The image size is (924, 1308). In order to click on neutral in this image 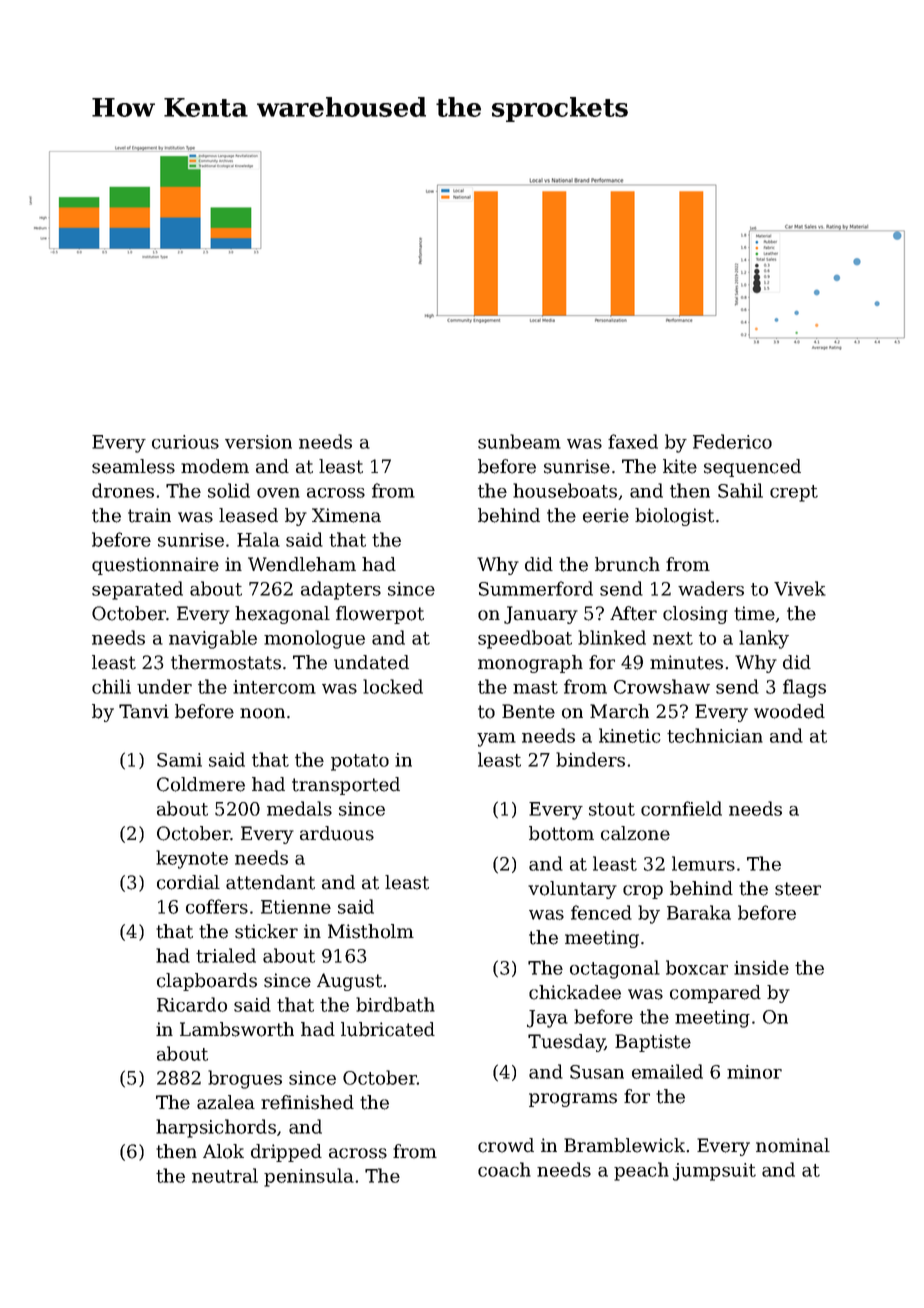, I will do `click(225, 1175)`.
